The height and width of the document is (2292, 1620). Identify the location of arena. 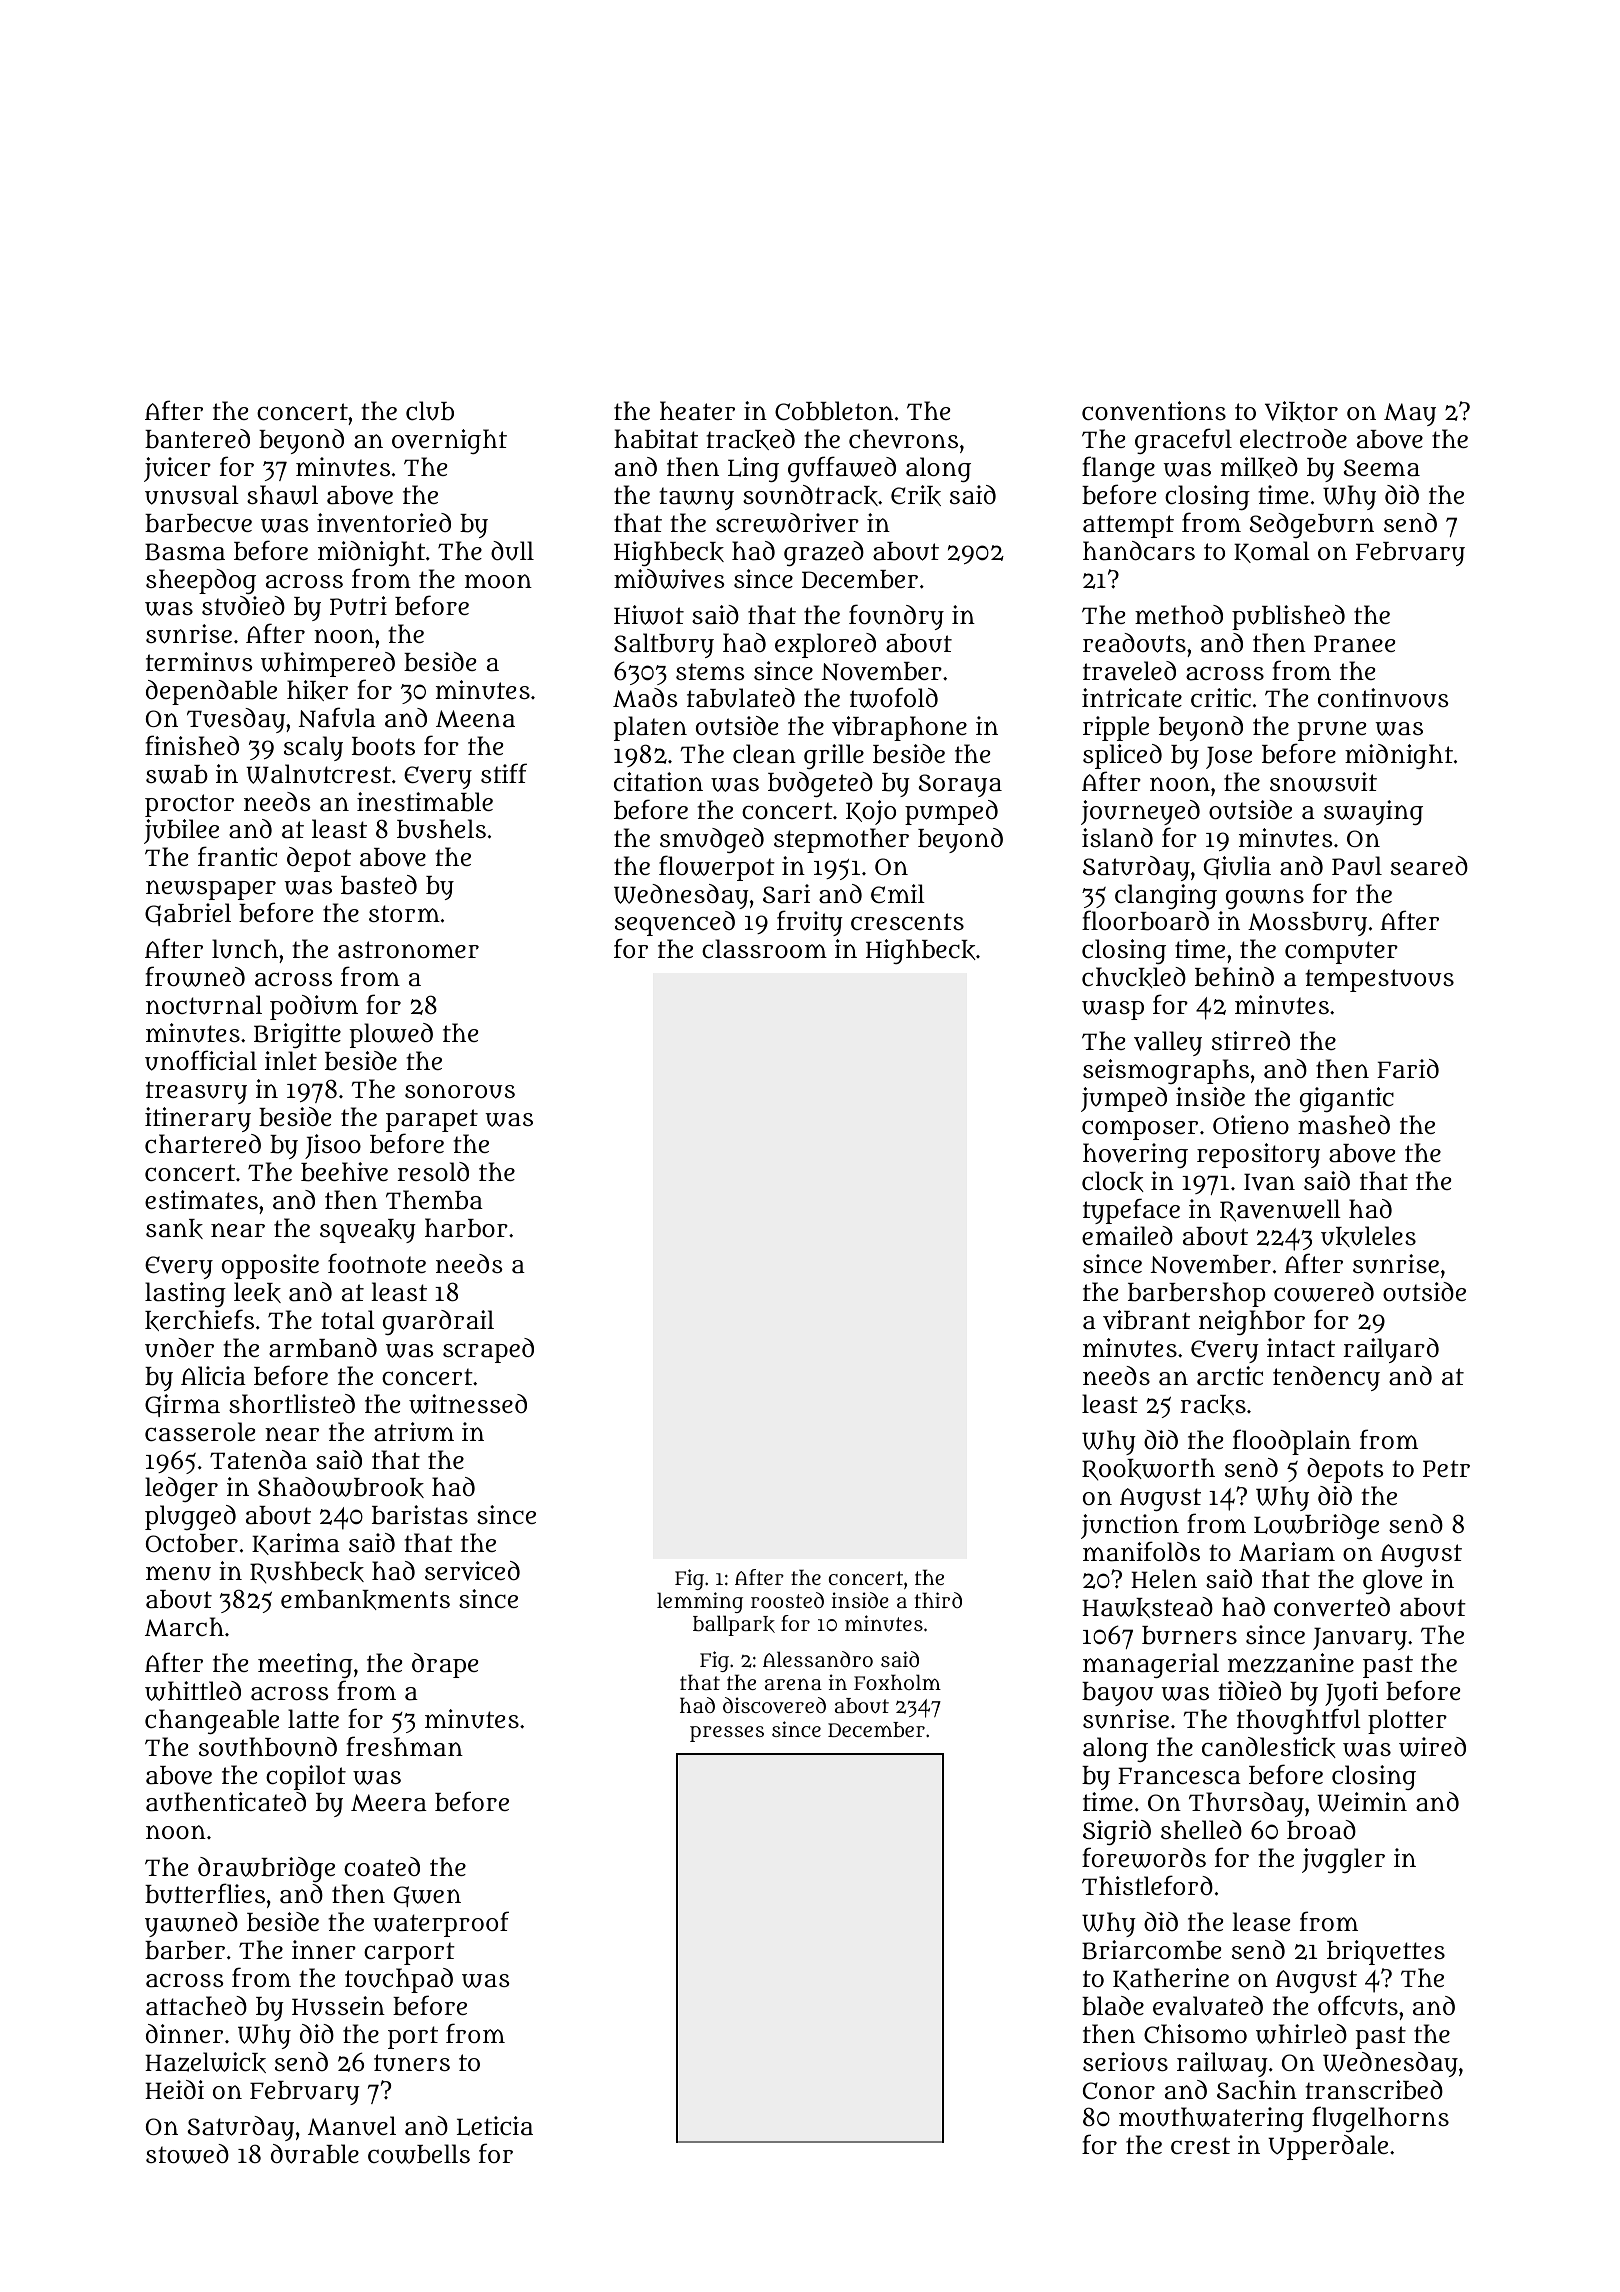
(793, 1684).
